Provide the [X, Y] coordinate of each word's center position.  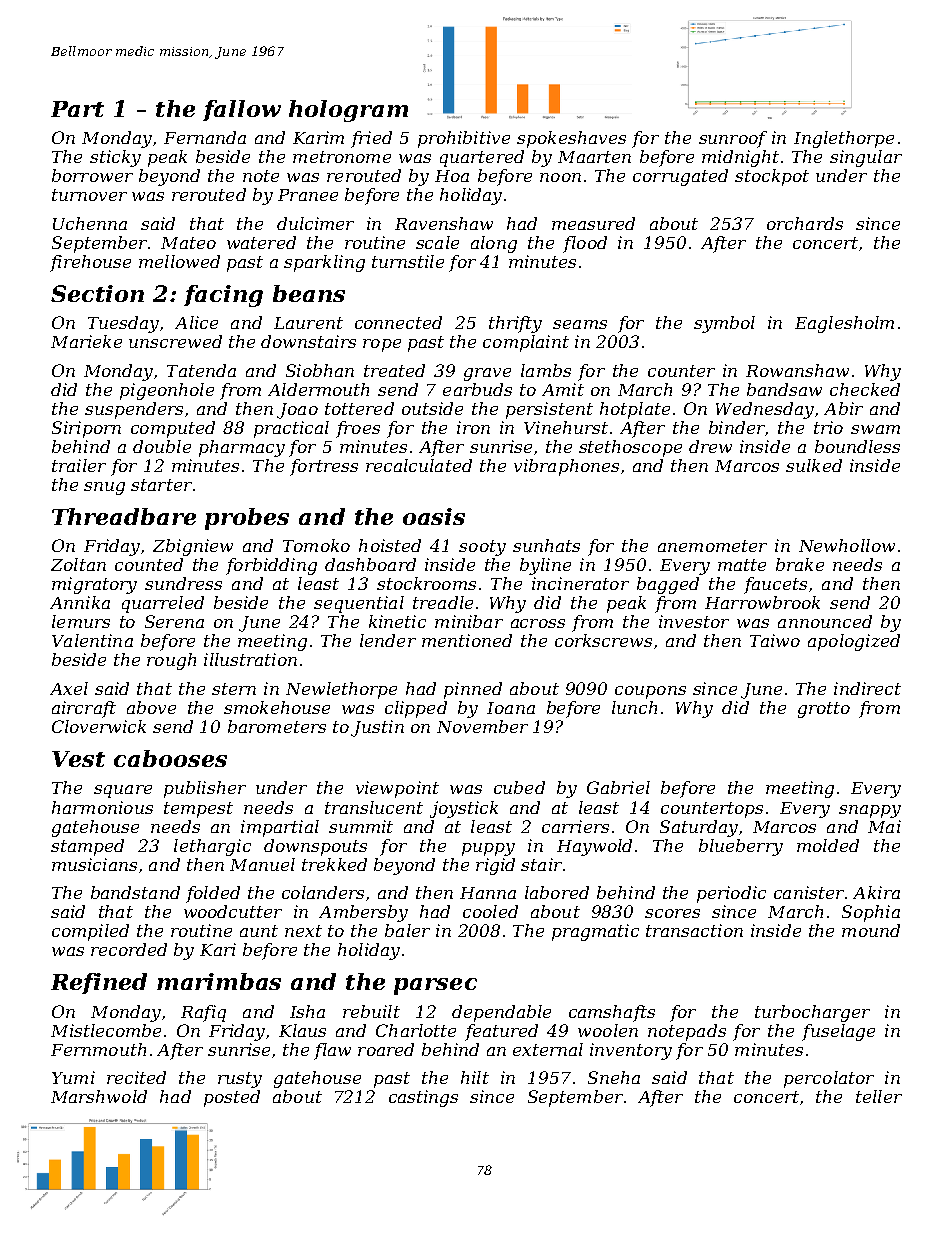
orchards [805, 223]
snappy [870, 811]
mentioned [467, 640]
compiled [90, 932]
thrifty [515, 324]
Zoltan [78, 564]
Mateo [188, 243]
